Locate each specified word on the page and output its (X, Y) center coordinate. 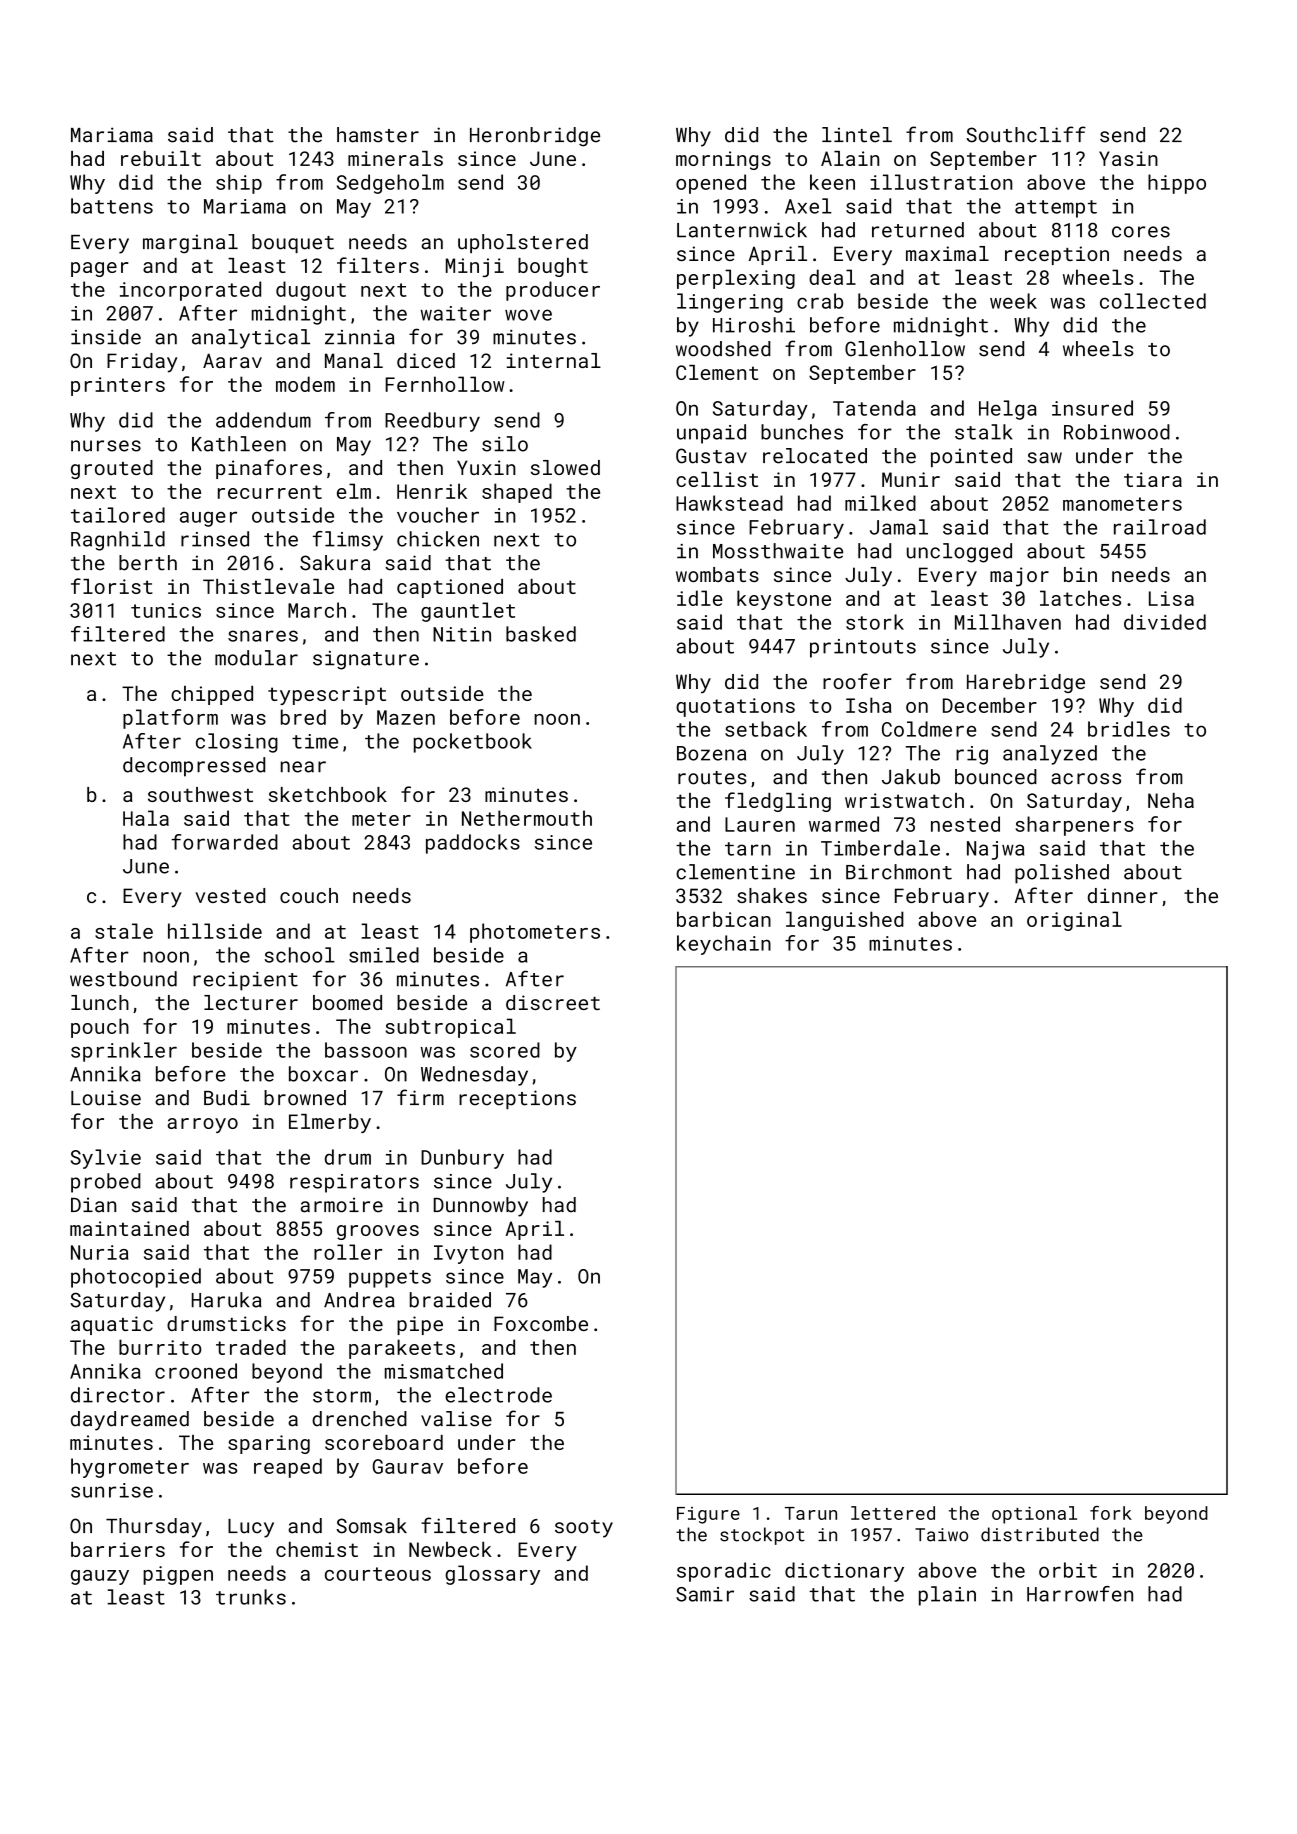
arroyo (203, 1125)
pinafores (269, 469)
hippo (1177, 184)
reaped (288, 1468)
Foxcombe (541, 1323)
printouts (863, 648)
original (1074, 921)
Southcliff (1026, 134)
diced (426, 360)
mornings (723, 160)
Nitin (462, 634)
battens (112, 206)
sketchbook (328, 794)
